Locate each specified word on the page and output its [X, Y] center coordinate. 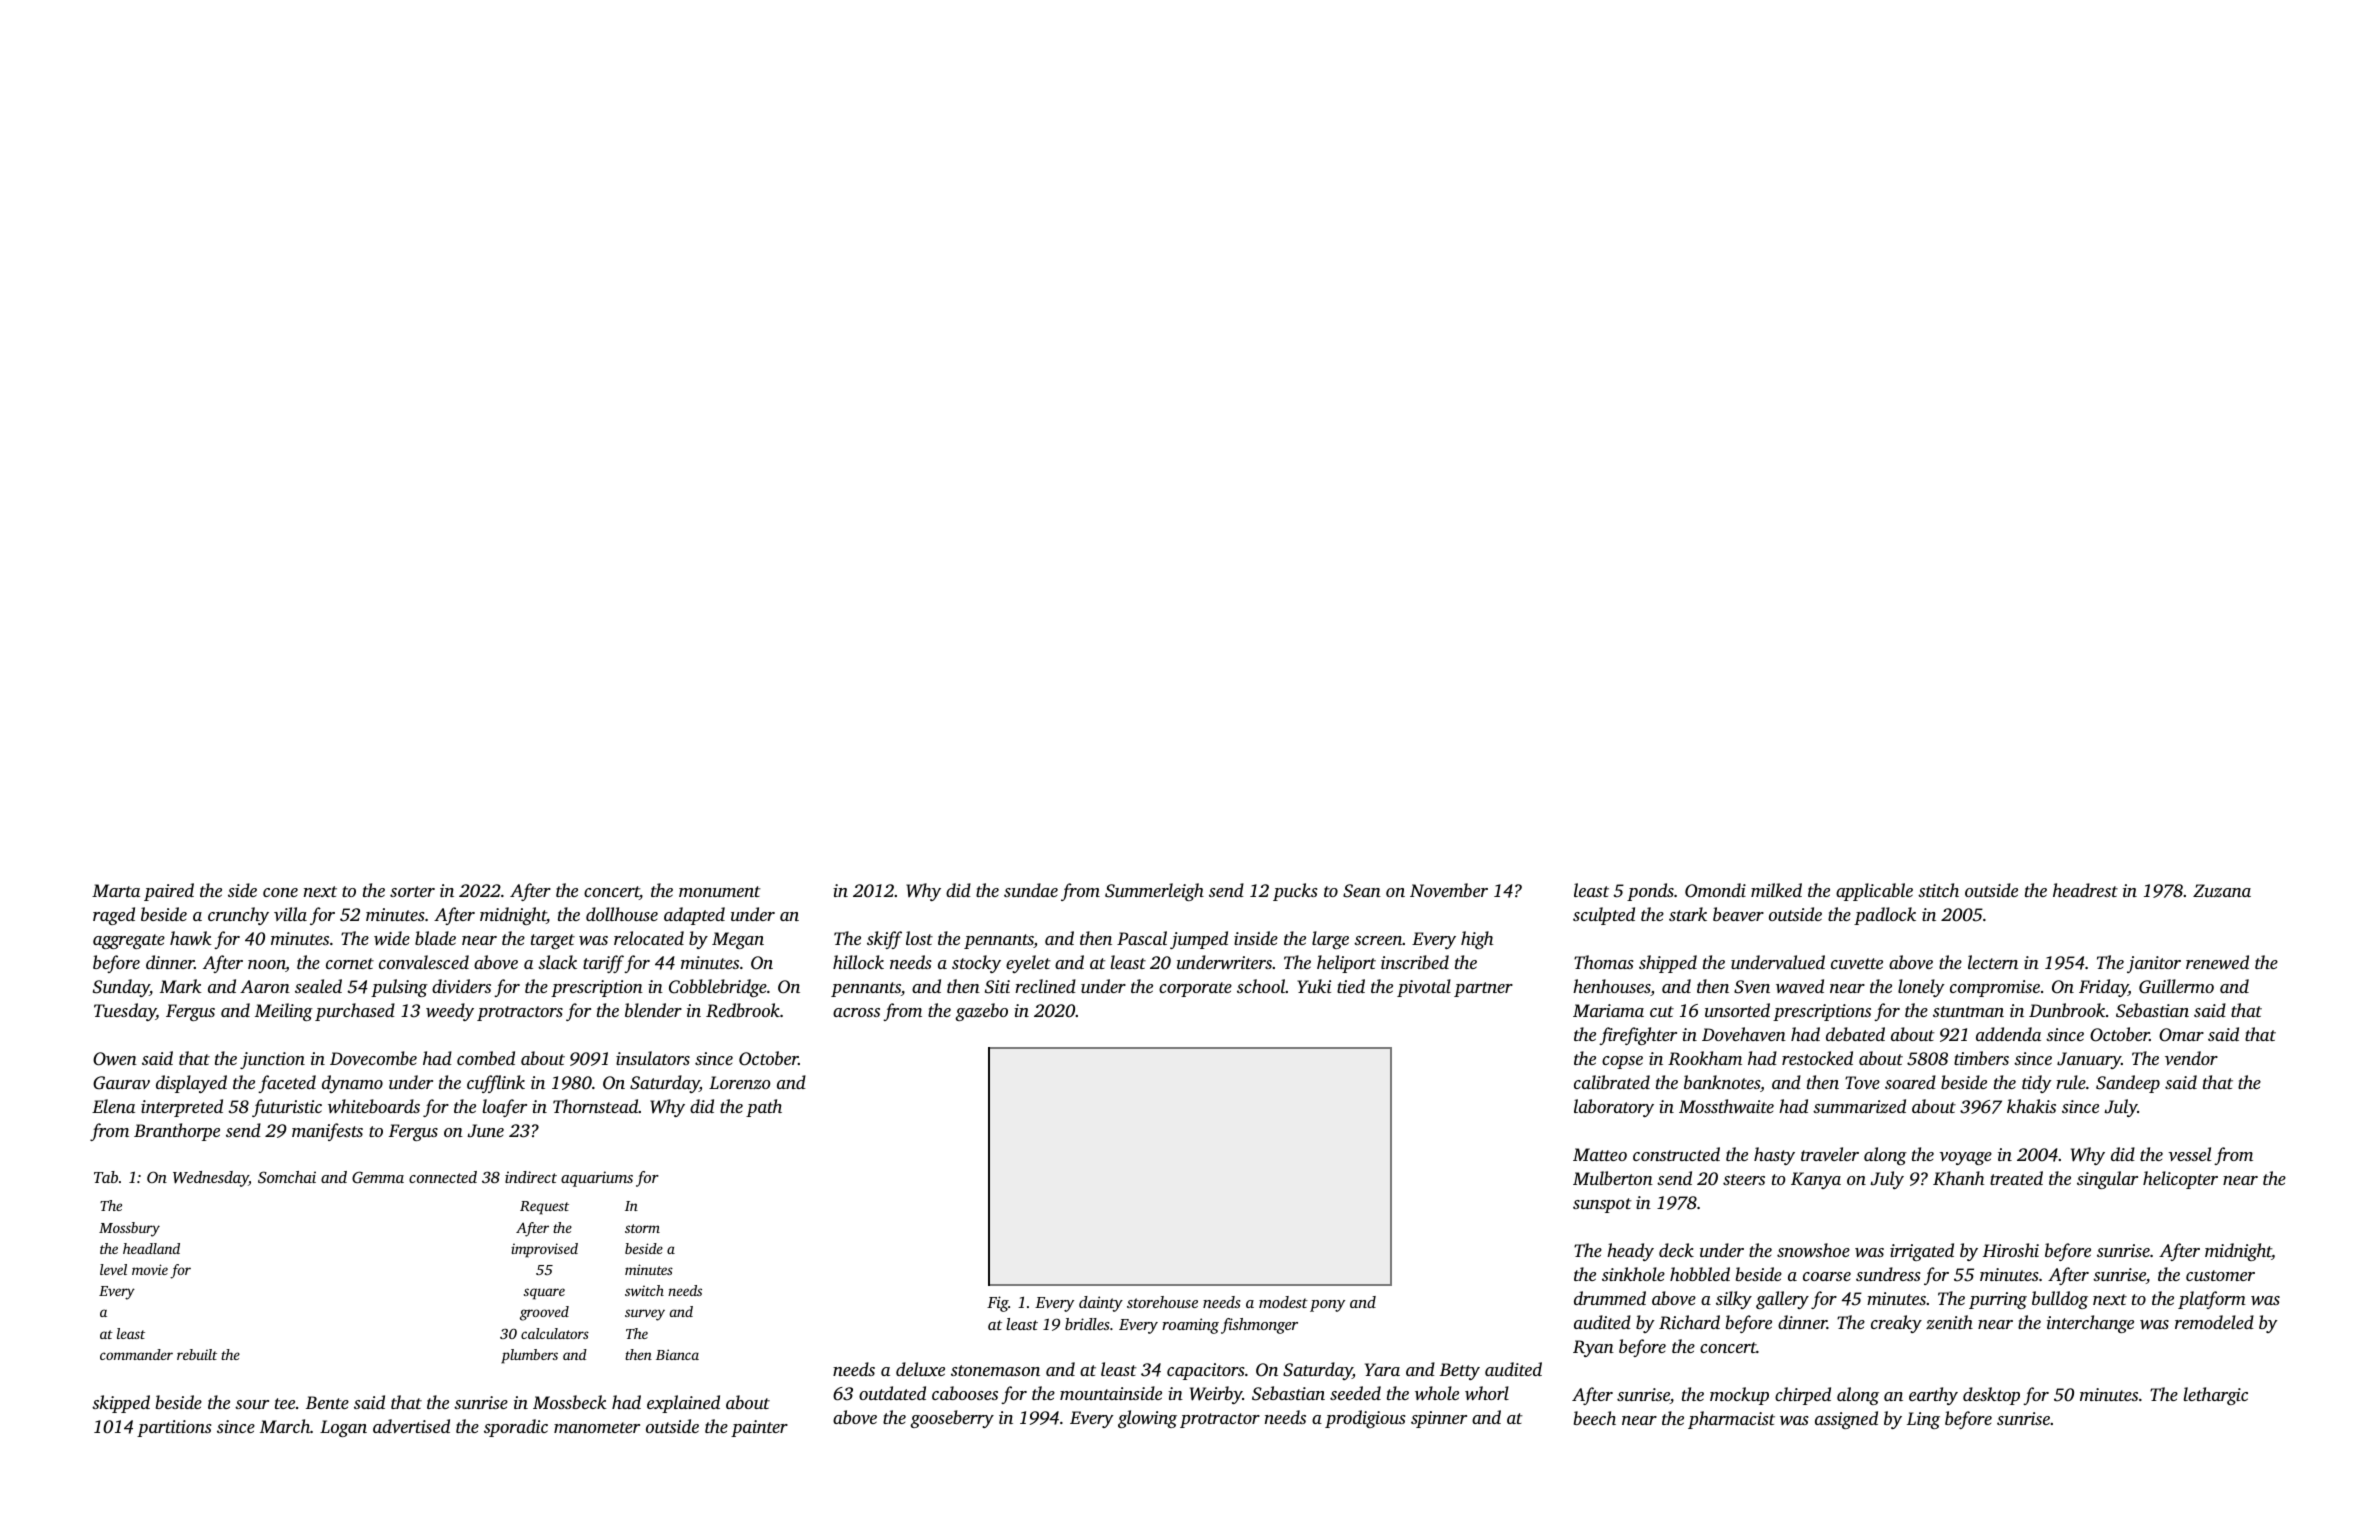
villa [290, 914]
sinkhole [1633, 1274]
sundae [1031, 890]
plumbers [529, 1356]
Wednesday [211, 1179]
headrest [2085, 890]
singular [2107, 1180]
